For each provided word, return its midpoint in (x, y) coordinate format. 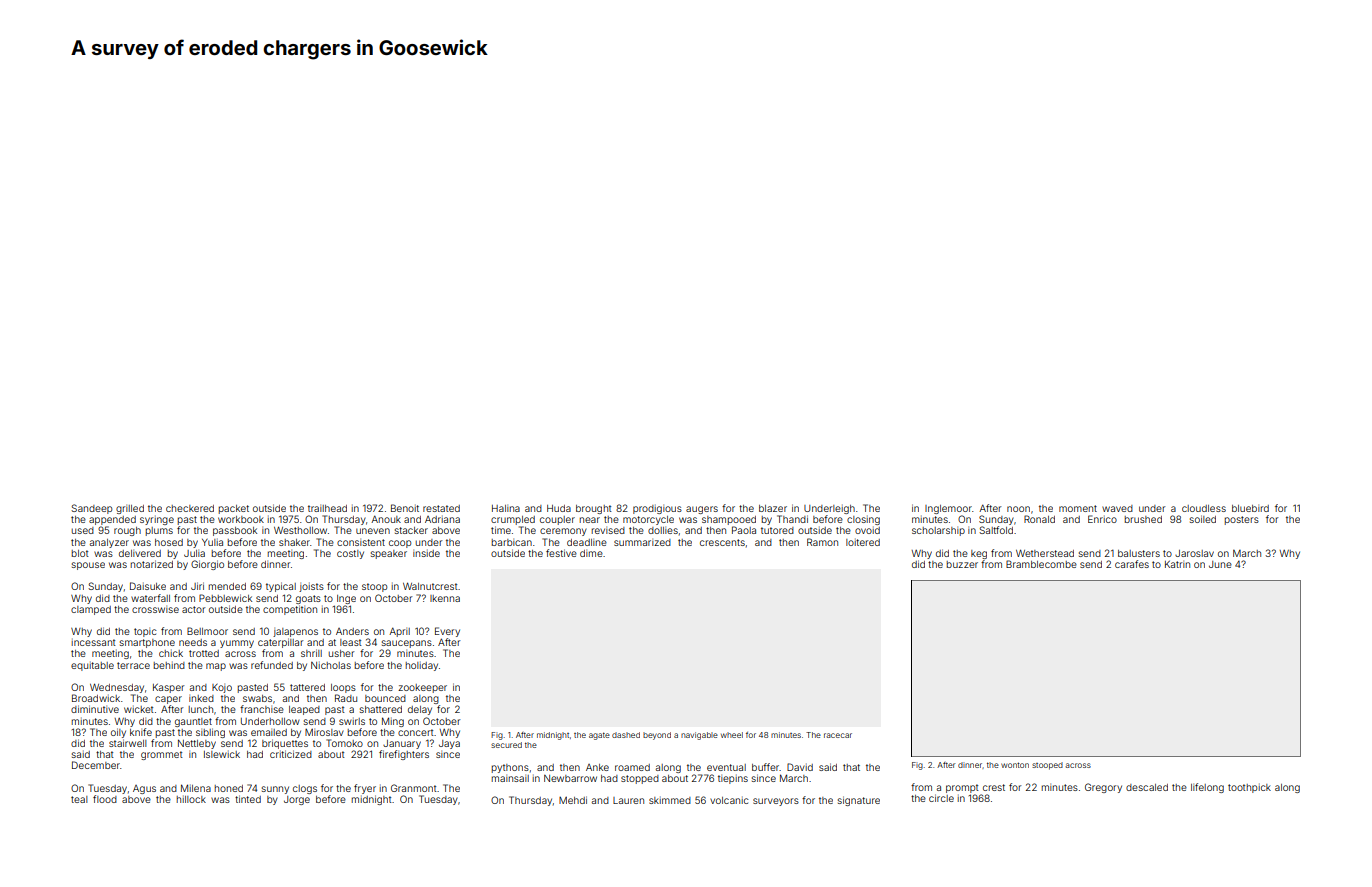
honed (229, 788)
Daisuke (148, 586)
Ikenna (445, 598)
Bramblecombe (1041, 564)
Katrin (1177, 564)
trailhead (327, 508)
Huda (559, 508)
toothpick (1249, 788)
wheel (732, 735)
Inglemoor (948, 509)
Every (447, 632)
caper (168, 700)
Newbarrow (570, 778)
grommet (162, 755)
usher (341, 653)
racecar (838, 735)
